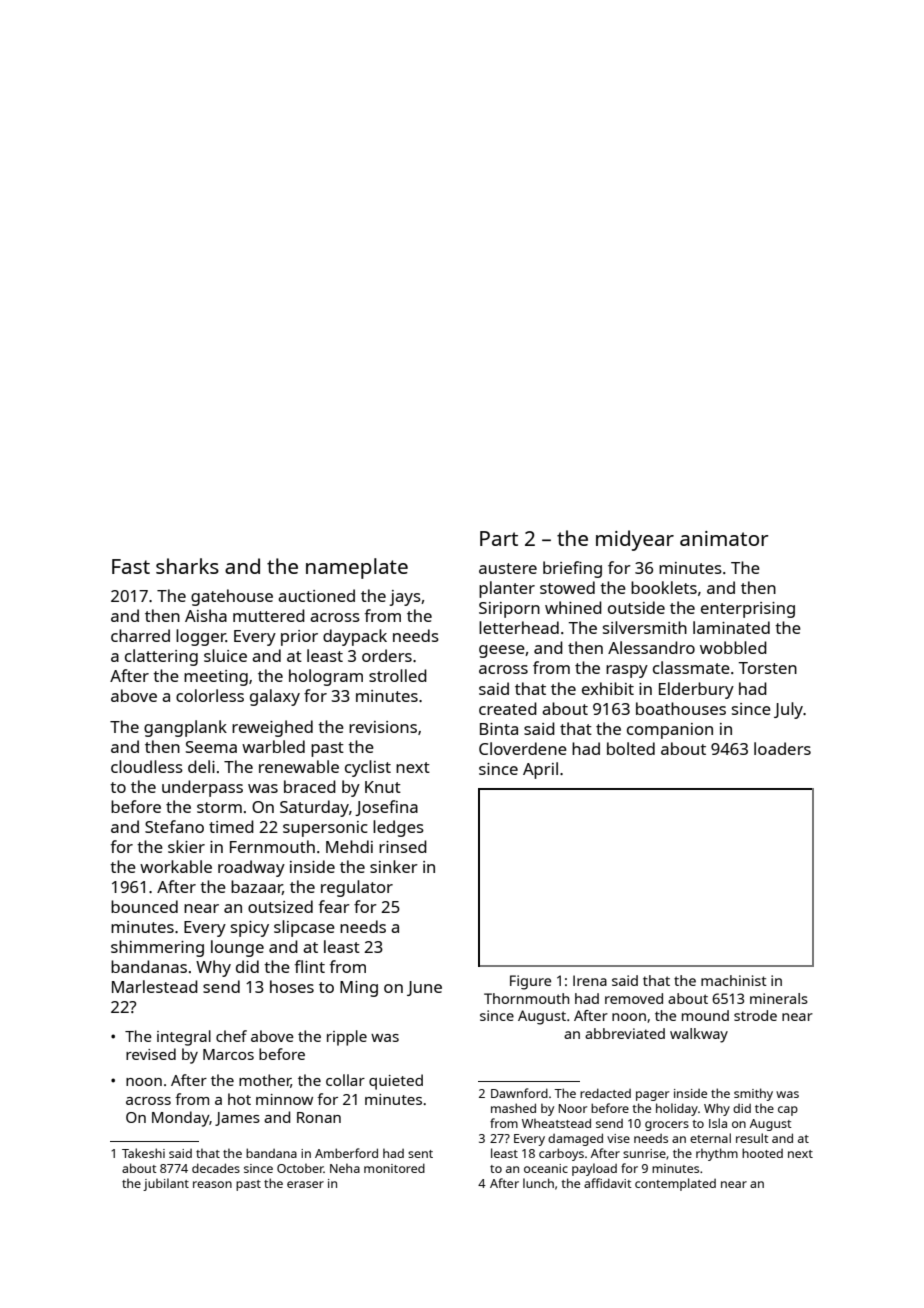 This screenshot has width=924, height=1308. I want to click on sharks, so click(187, 566).
